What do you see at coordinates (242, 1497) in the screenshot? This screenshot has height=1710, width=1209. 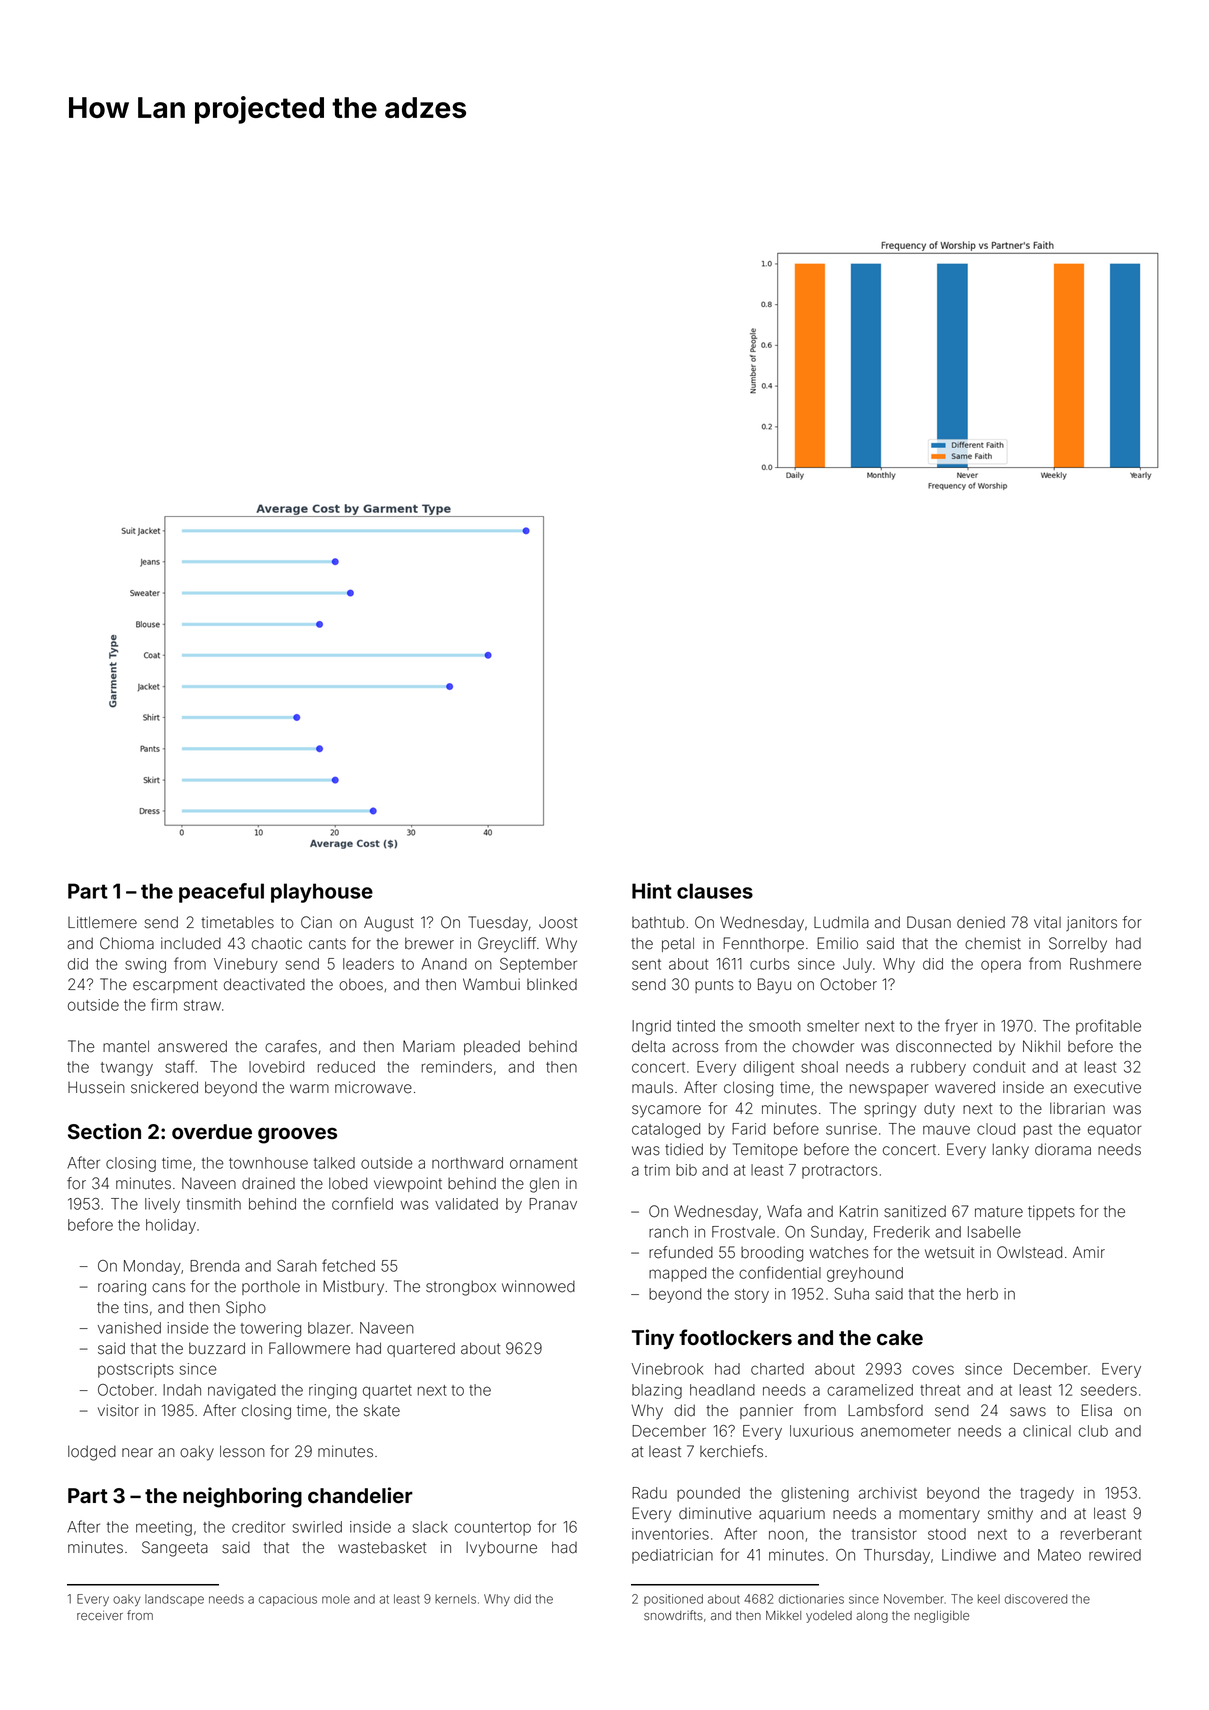 I see `neighboring` at bounding box center [242, 1497].
